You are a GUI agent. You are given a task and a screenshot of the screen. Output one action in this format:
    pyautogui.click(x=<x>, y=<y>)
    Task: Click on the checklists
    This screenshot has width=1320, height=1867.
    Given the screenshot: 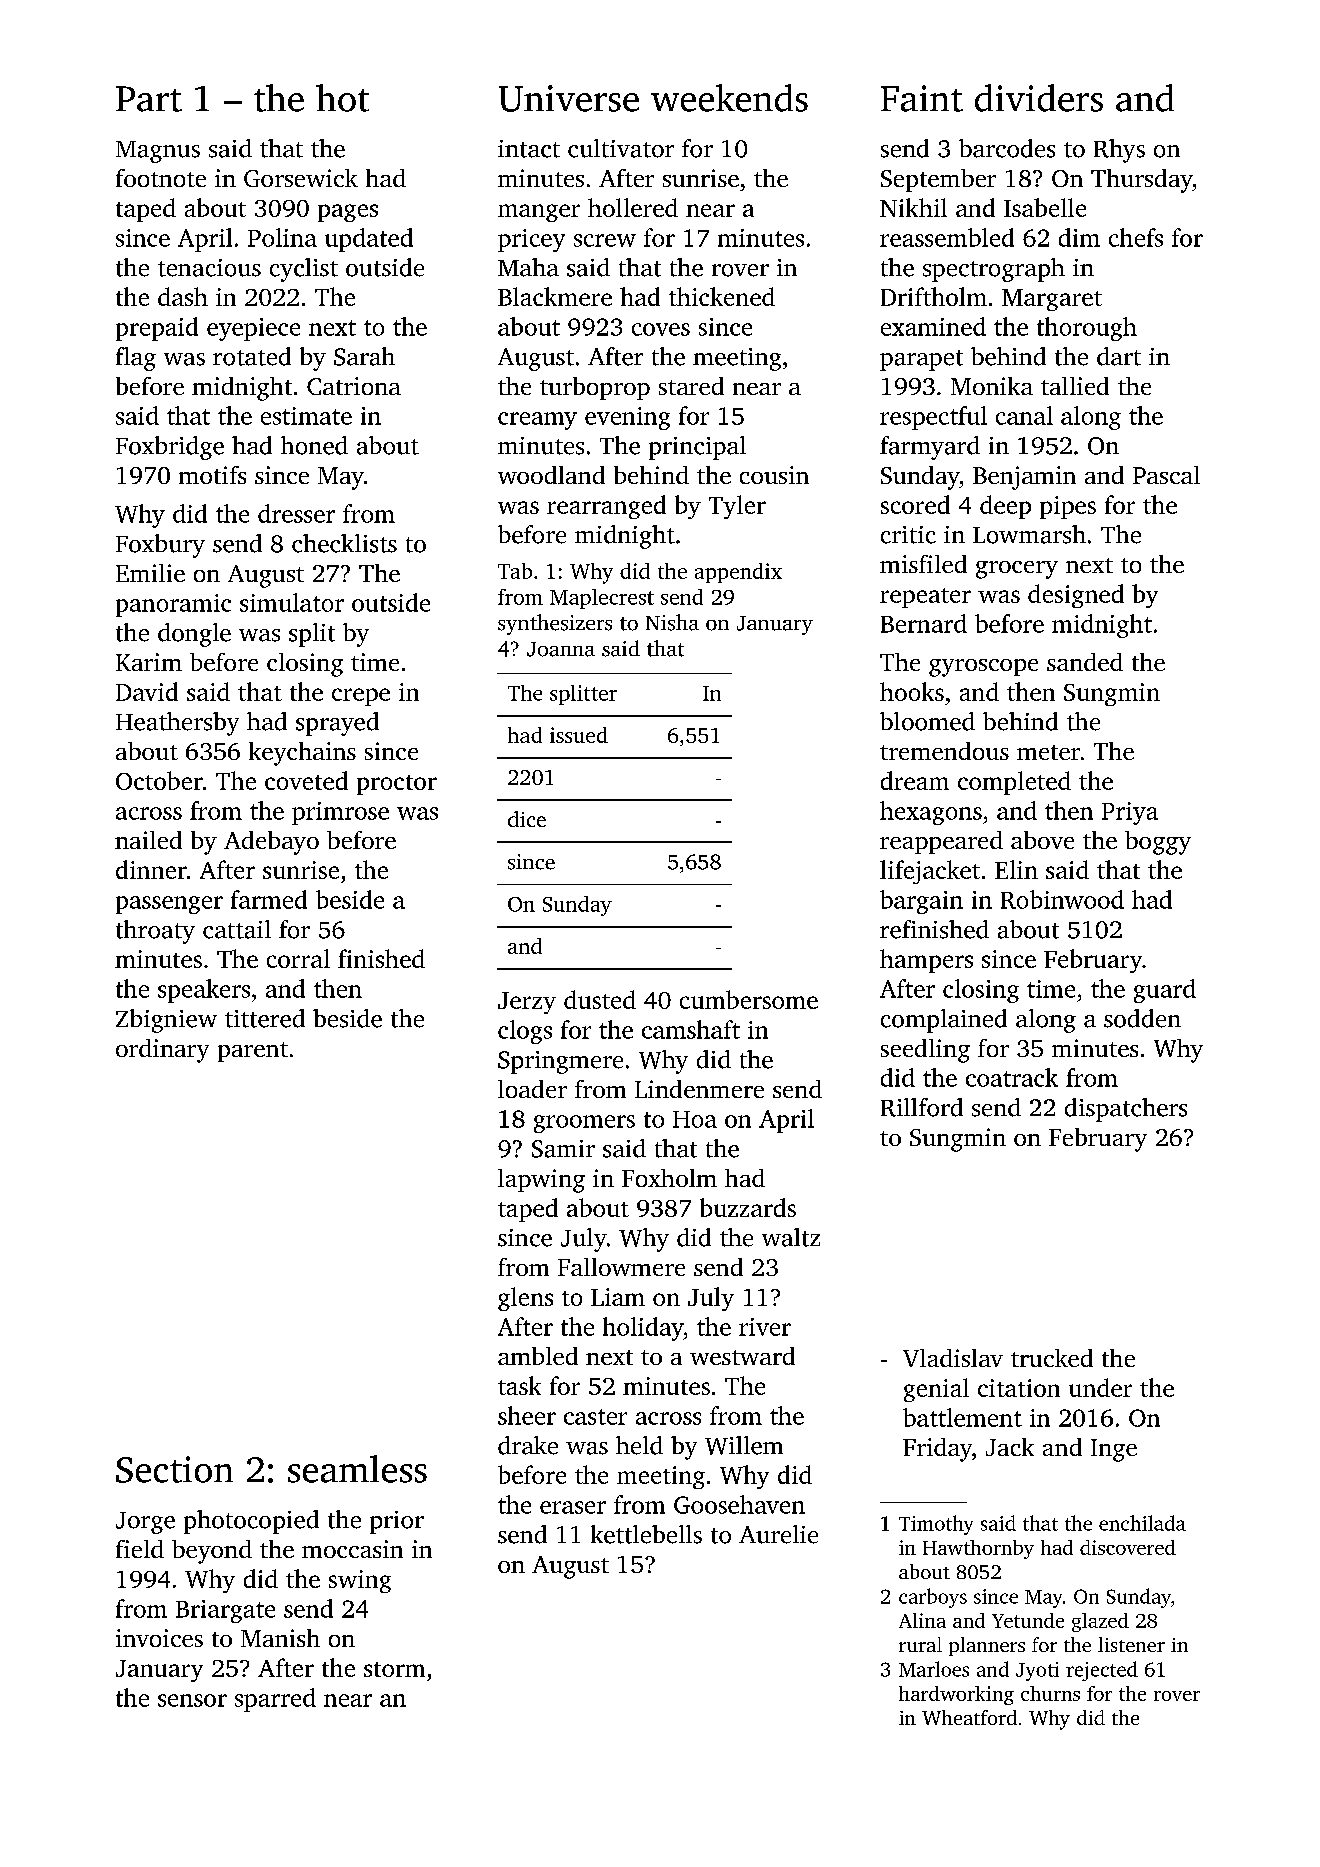 What is the action you would take?
    pyautogui.click(x=344, y=543)
